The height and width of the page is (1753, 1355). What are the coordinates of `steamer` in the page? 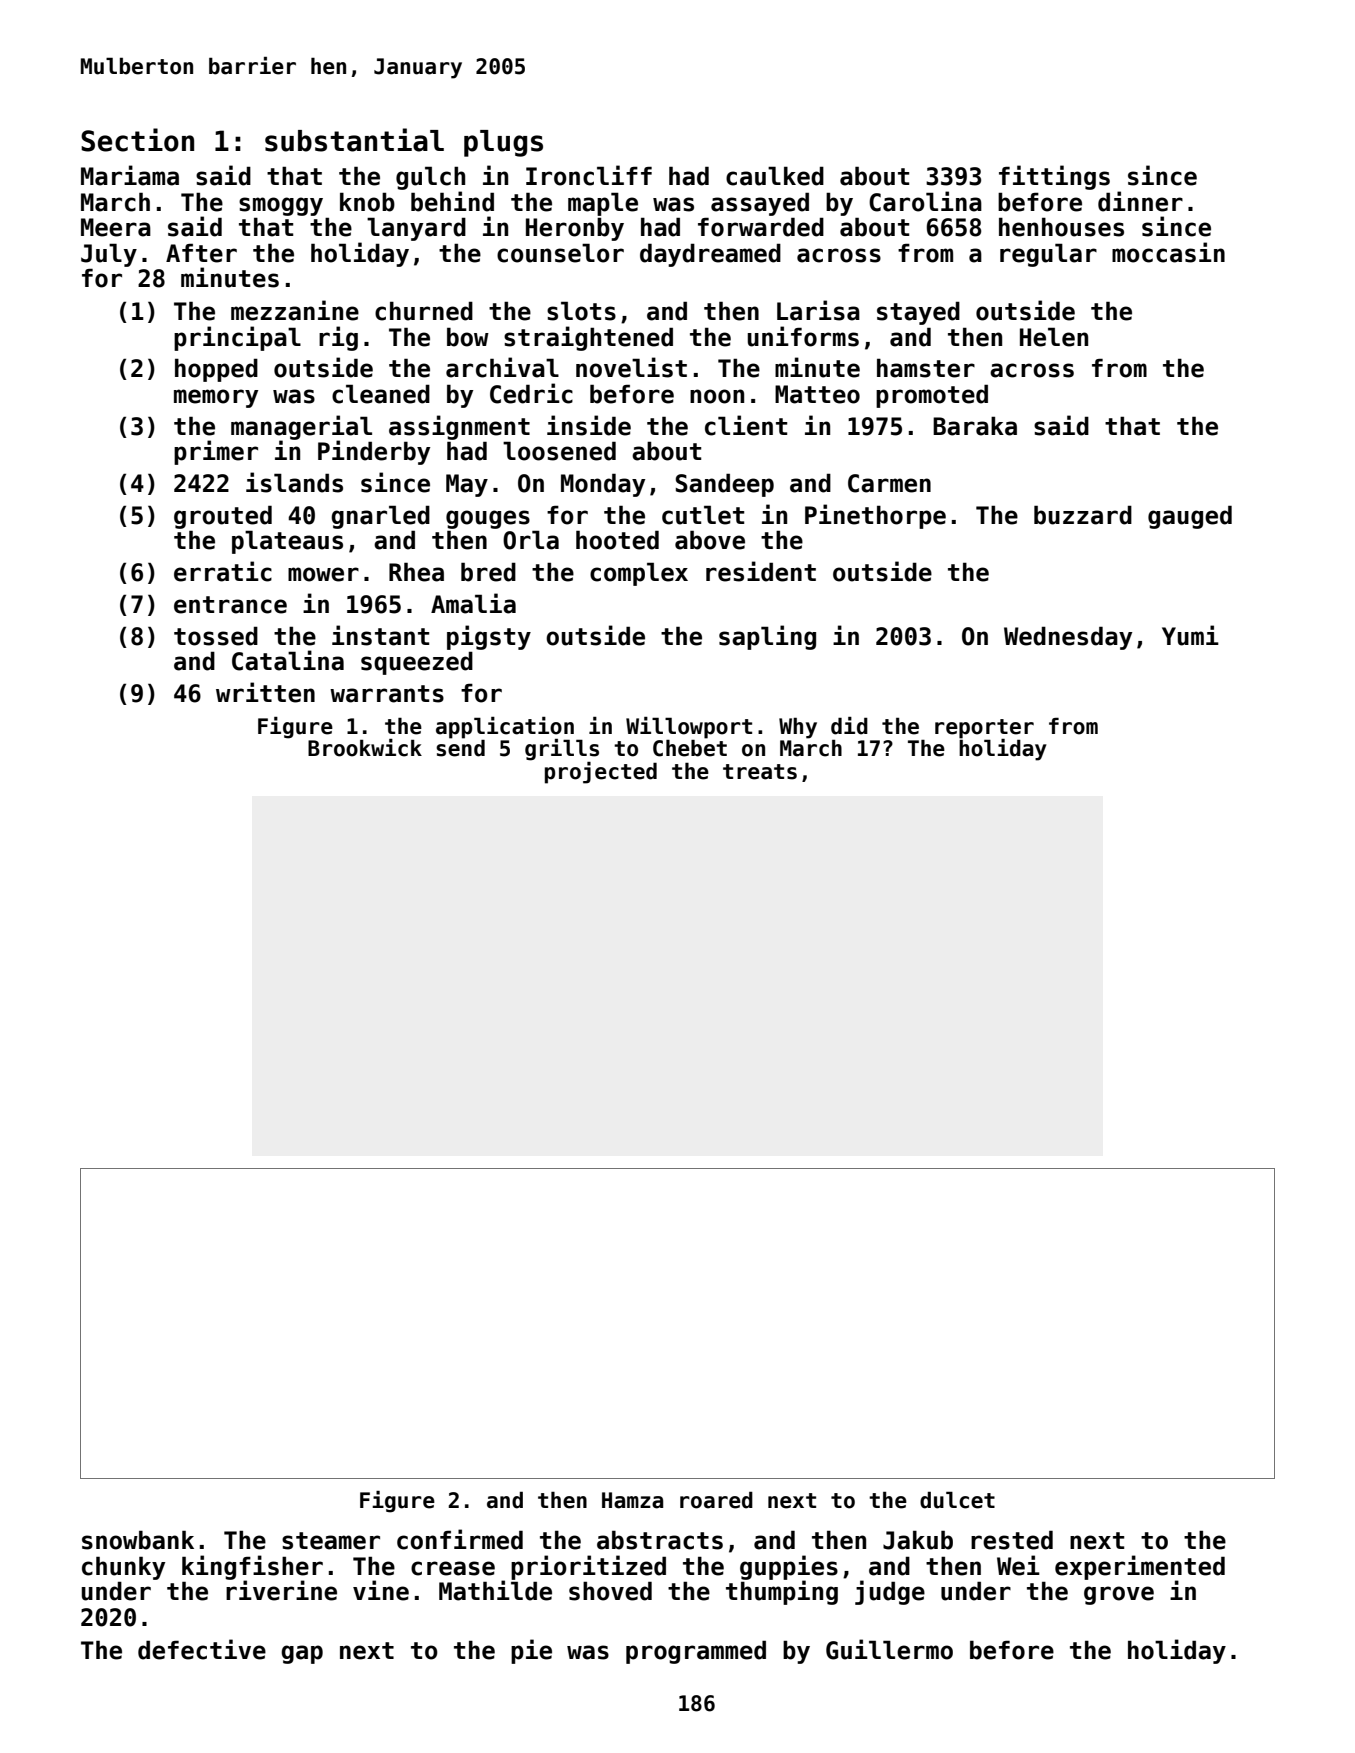 It's located at (331, 1541).
